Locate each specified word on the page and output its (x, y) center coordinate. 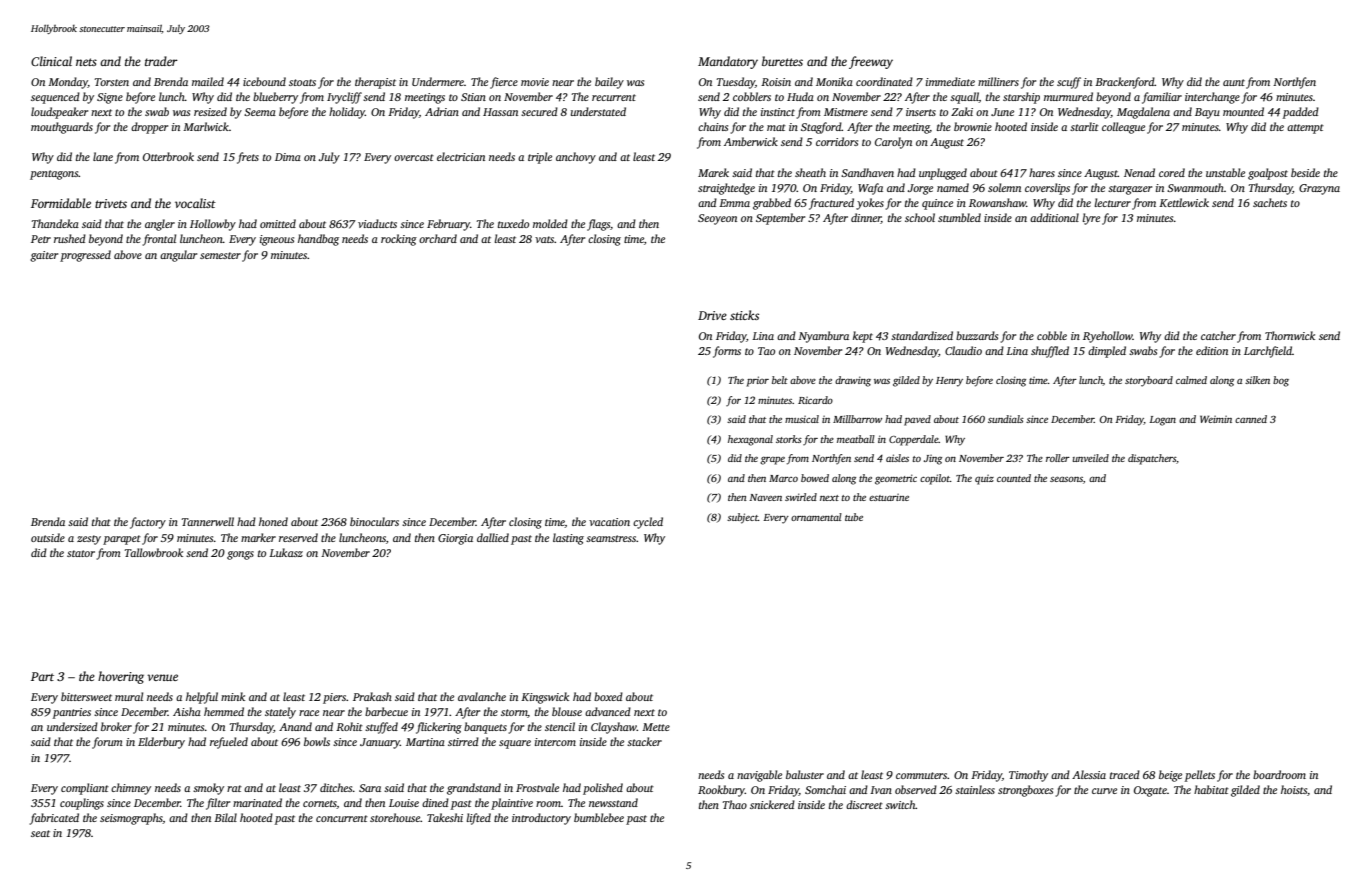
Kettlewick (1184, 202)
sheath (810, 172)
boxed (608, 696)
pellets (1200, 776)
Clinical (51, 61)
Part (42, 676)
